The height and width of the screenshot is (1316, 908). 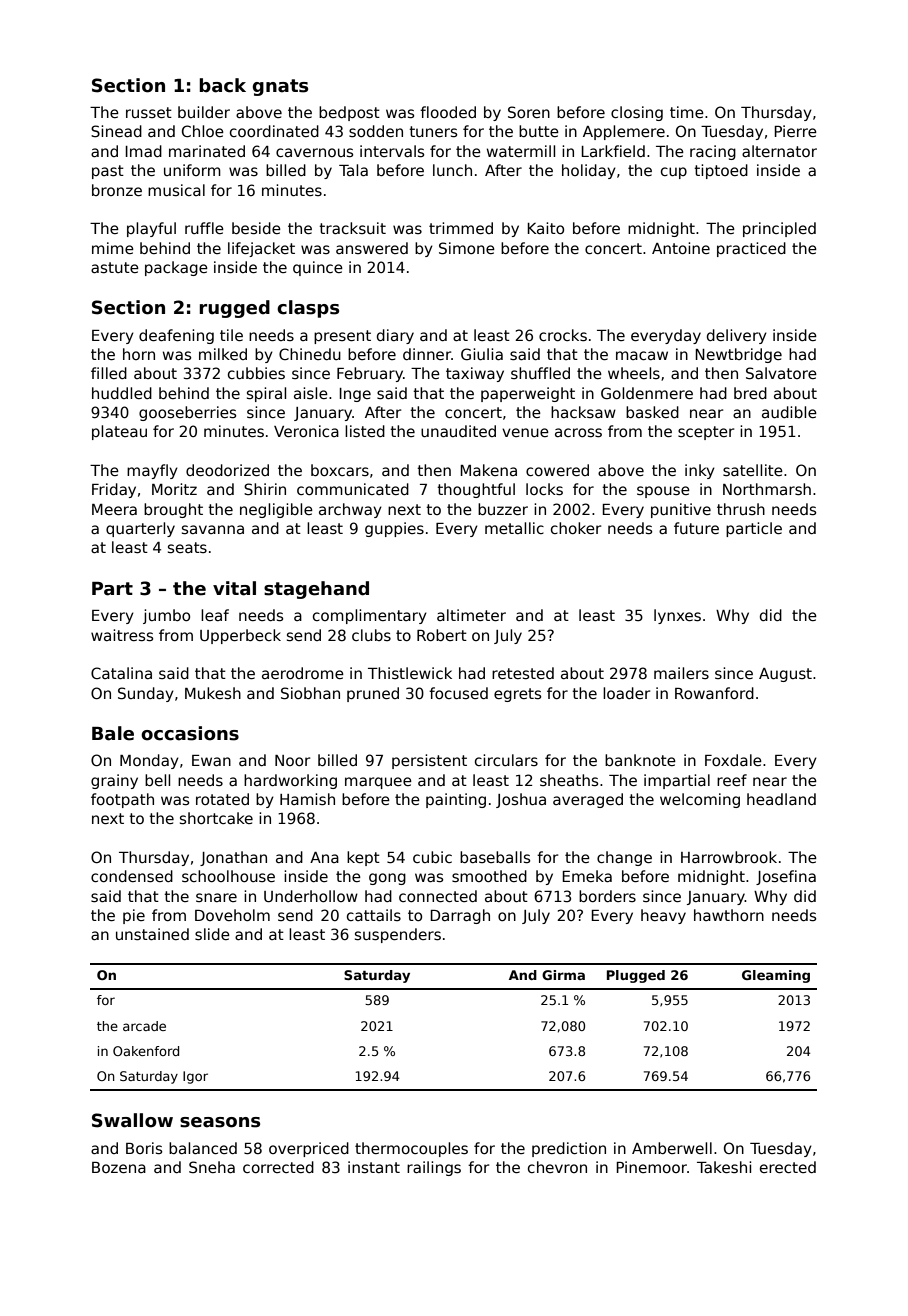 What do you see at coordinates (753, 470) in the screenshot?
I see `satellite` at bounding box center [753, 470].
